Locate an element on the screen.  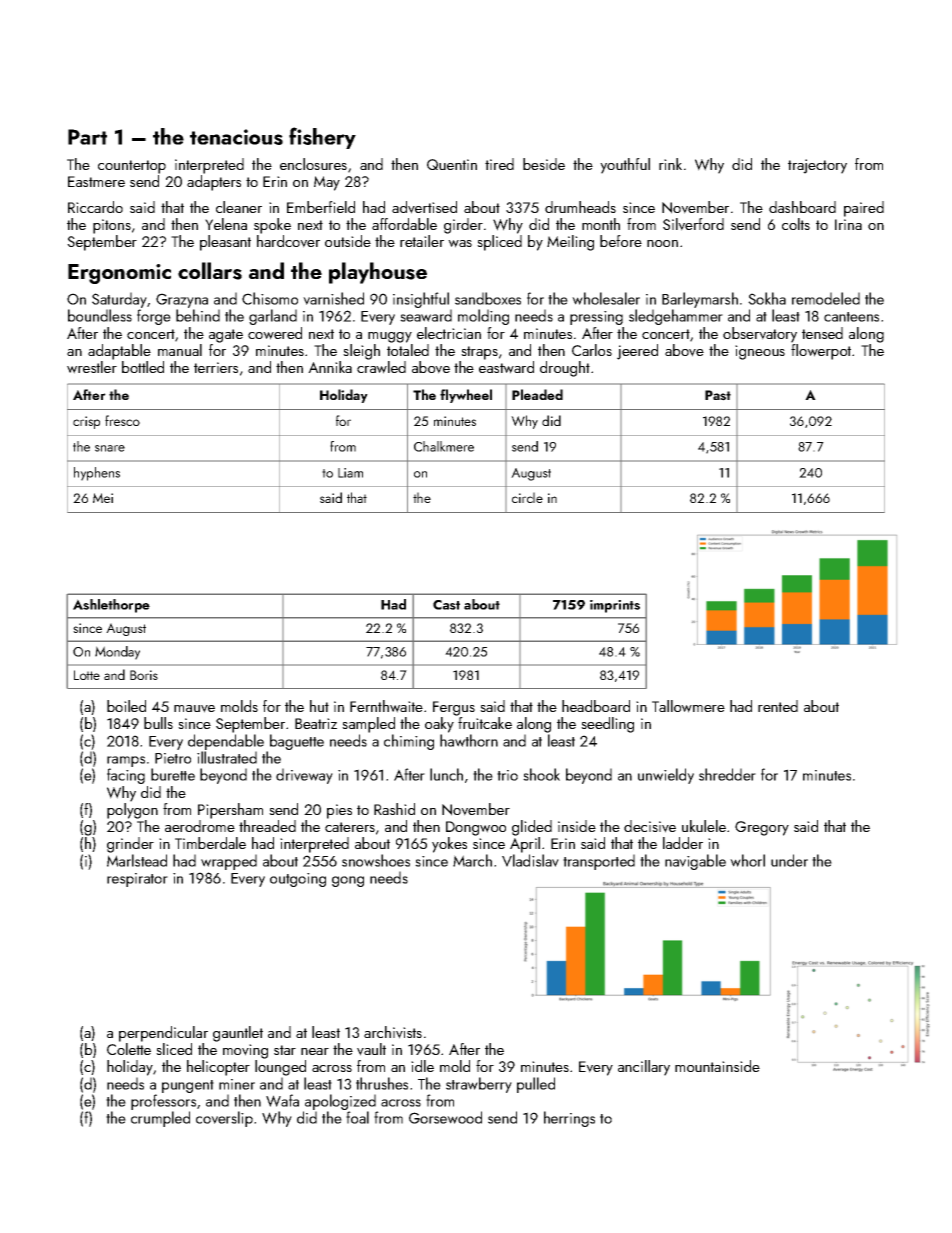
crumpled is located at coordinates (160, 1119).
